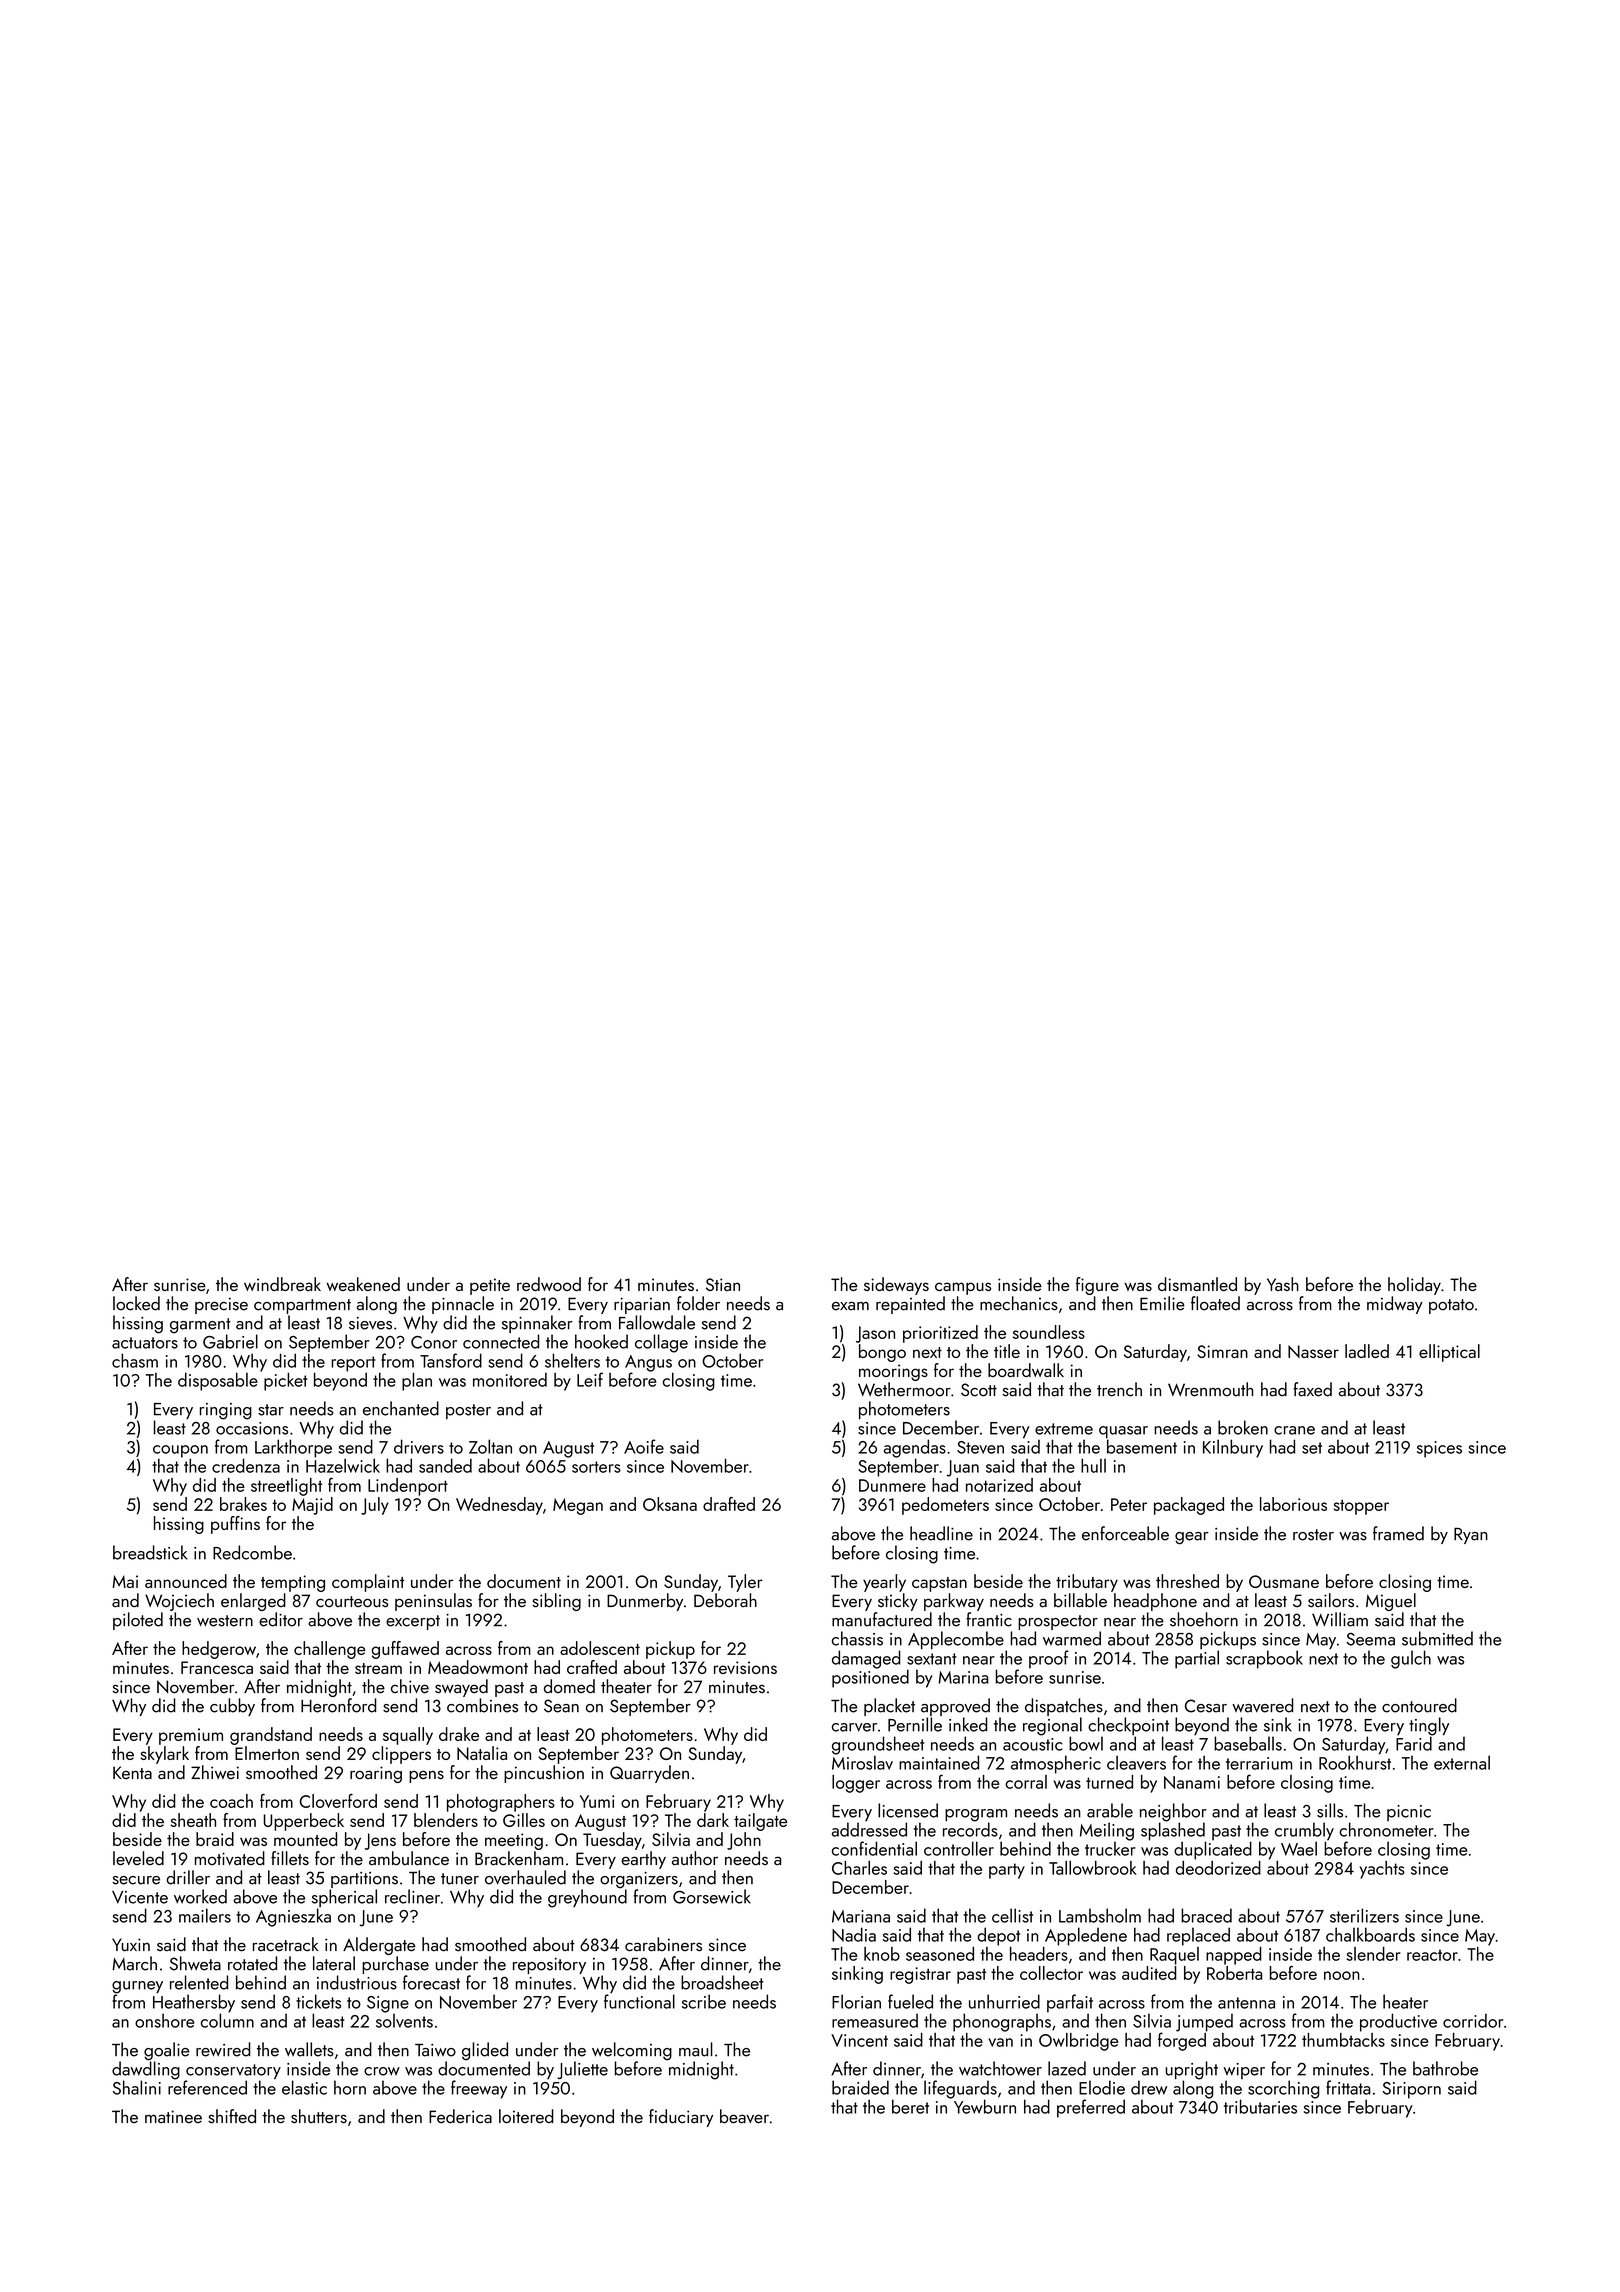 The image size is (1620, 2292). What do you see at coordinates (644, 1860) in the image?
I see `earthy` at bounding box center [644, 1860].
